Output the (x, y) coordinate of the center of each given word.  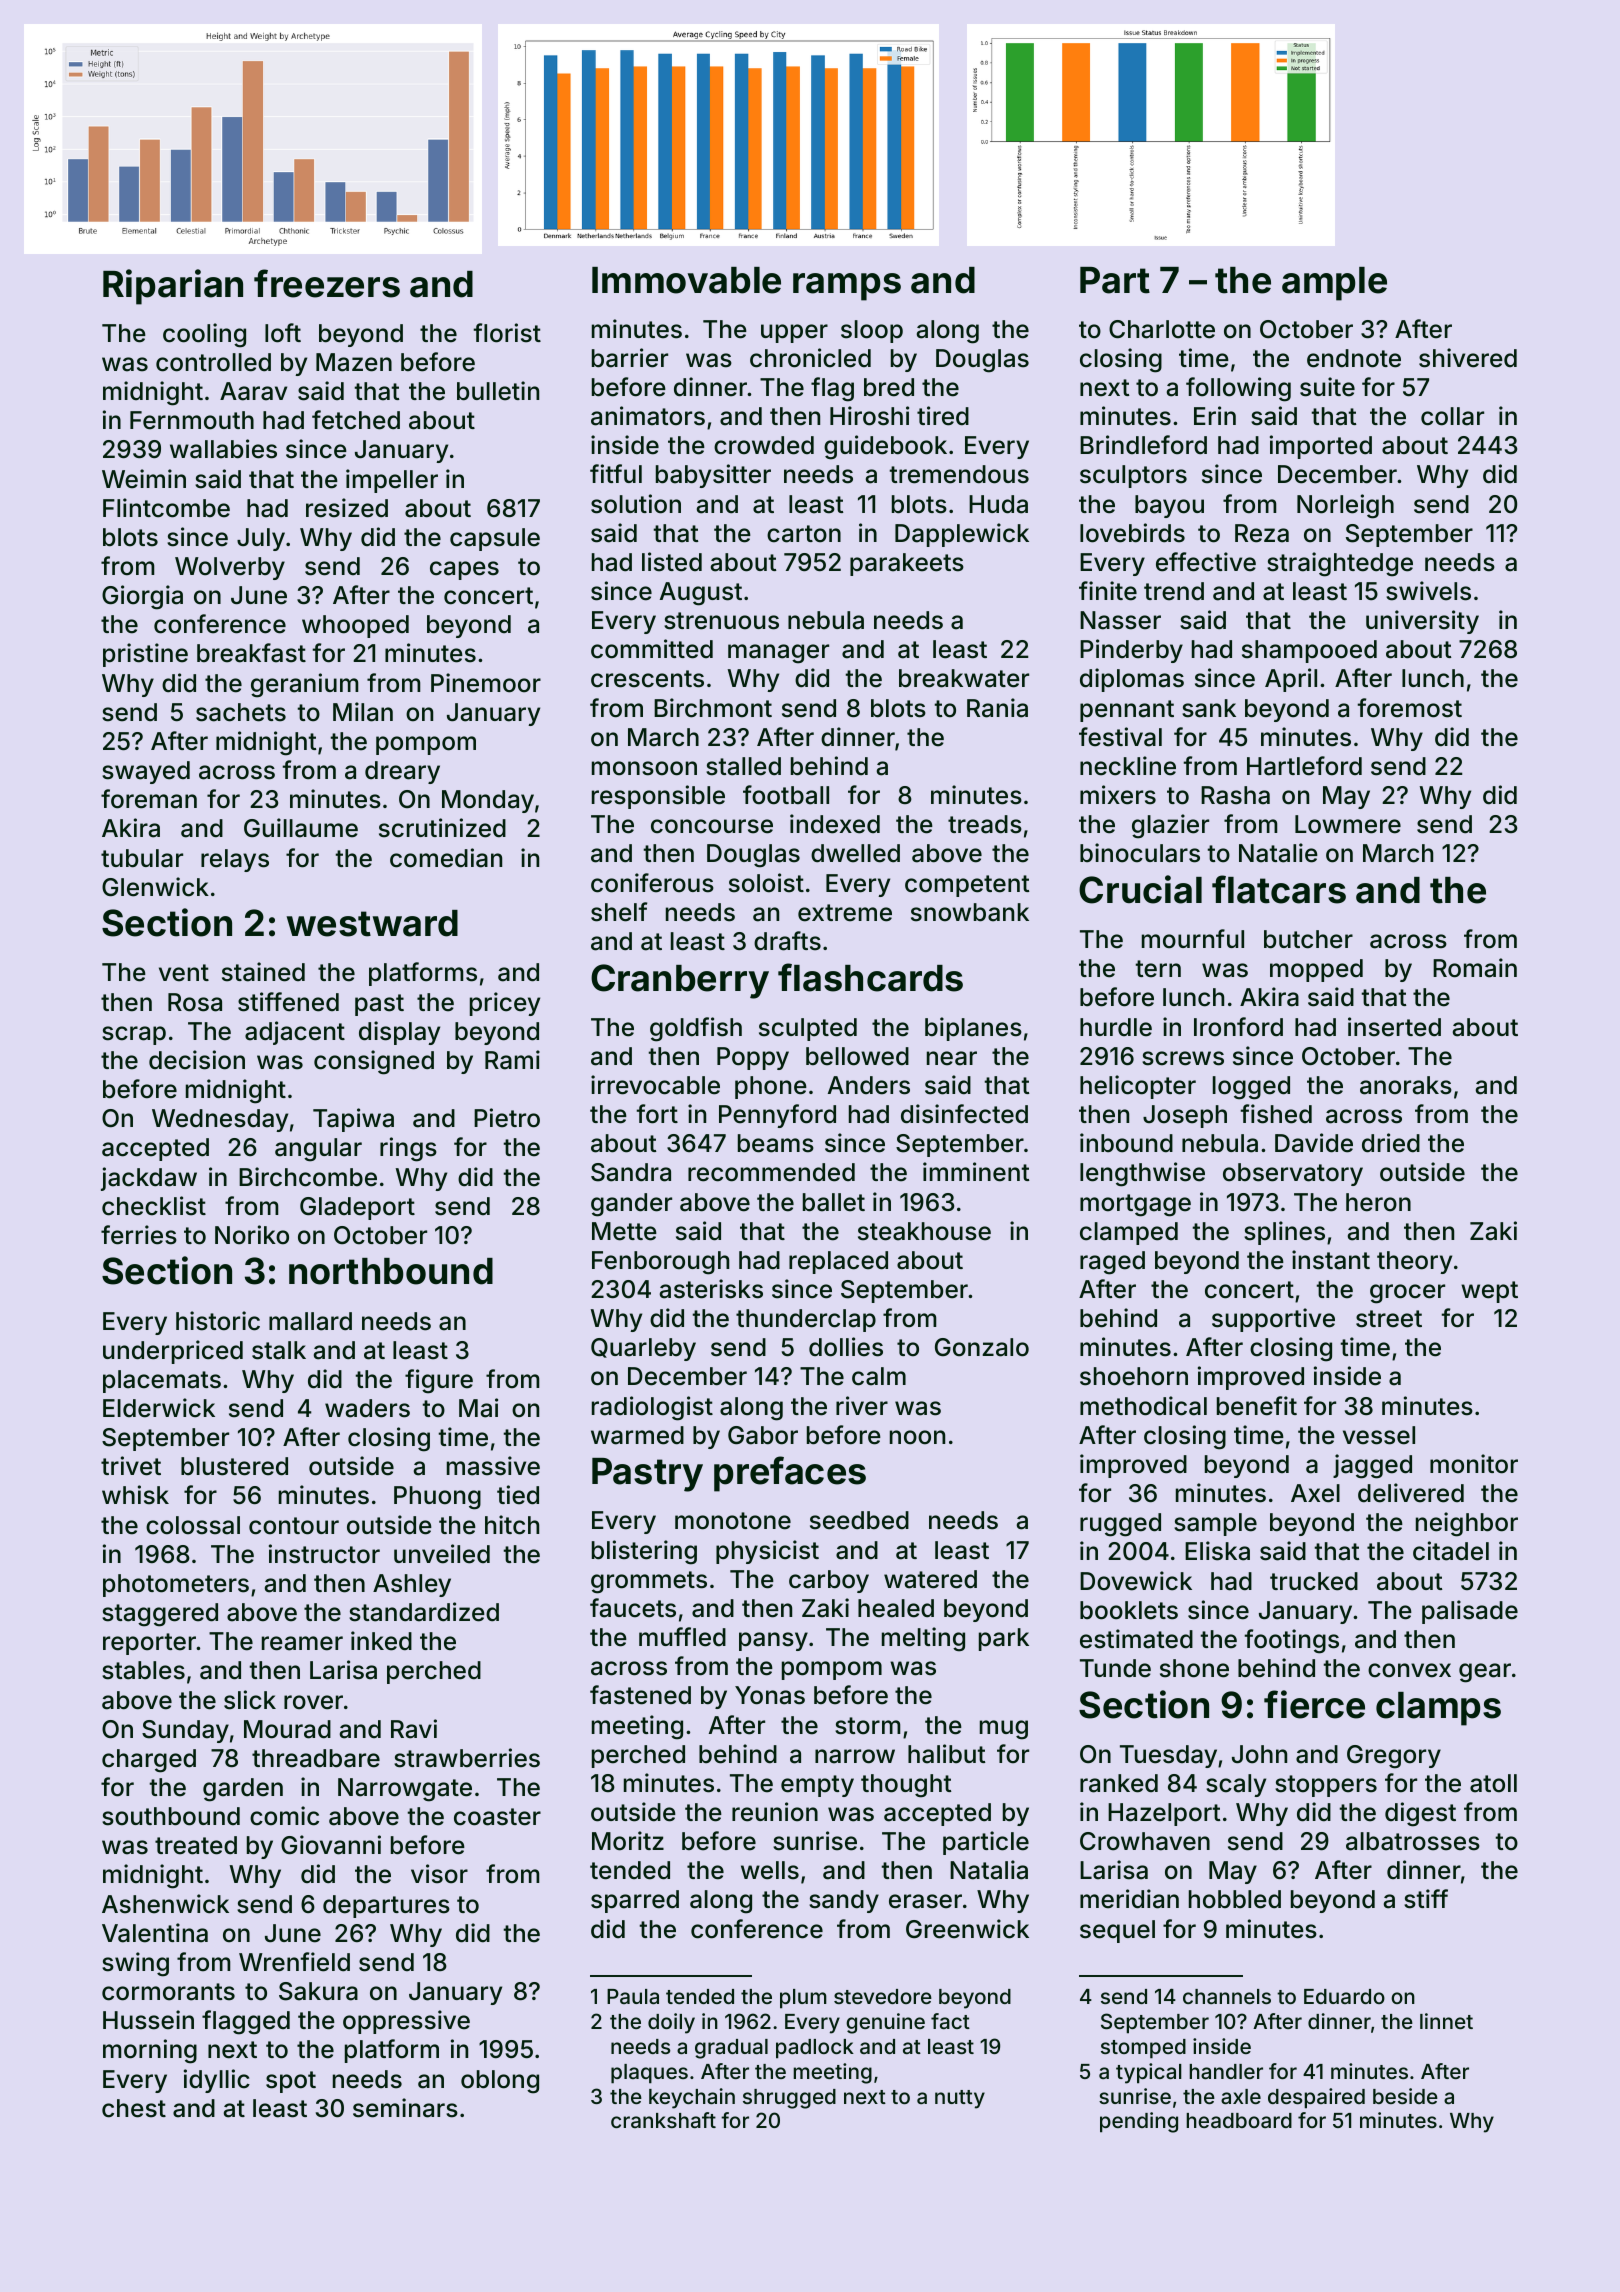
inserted (1394, 1027)
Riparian (173, 287)
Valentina (155, 1933)
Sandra (631, 1172)
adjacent (295, 1033)
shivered (1468, 358)
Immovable (686, 280)
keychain (692, 2098)
